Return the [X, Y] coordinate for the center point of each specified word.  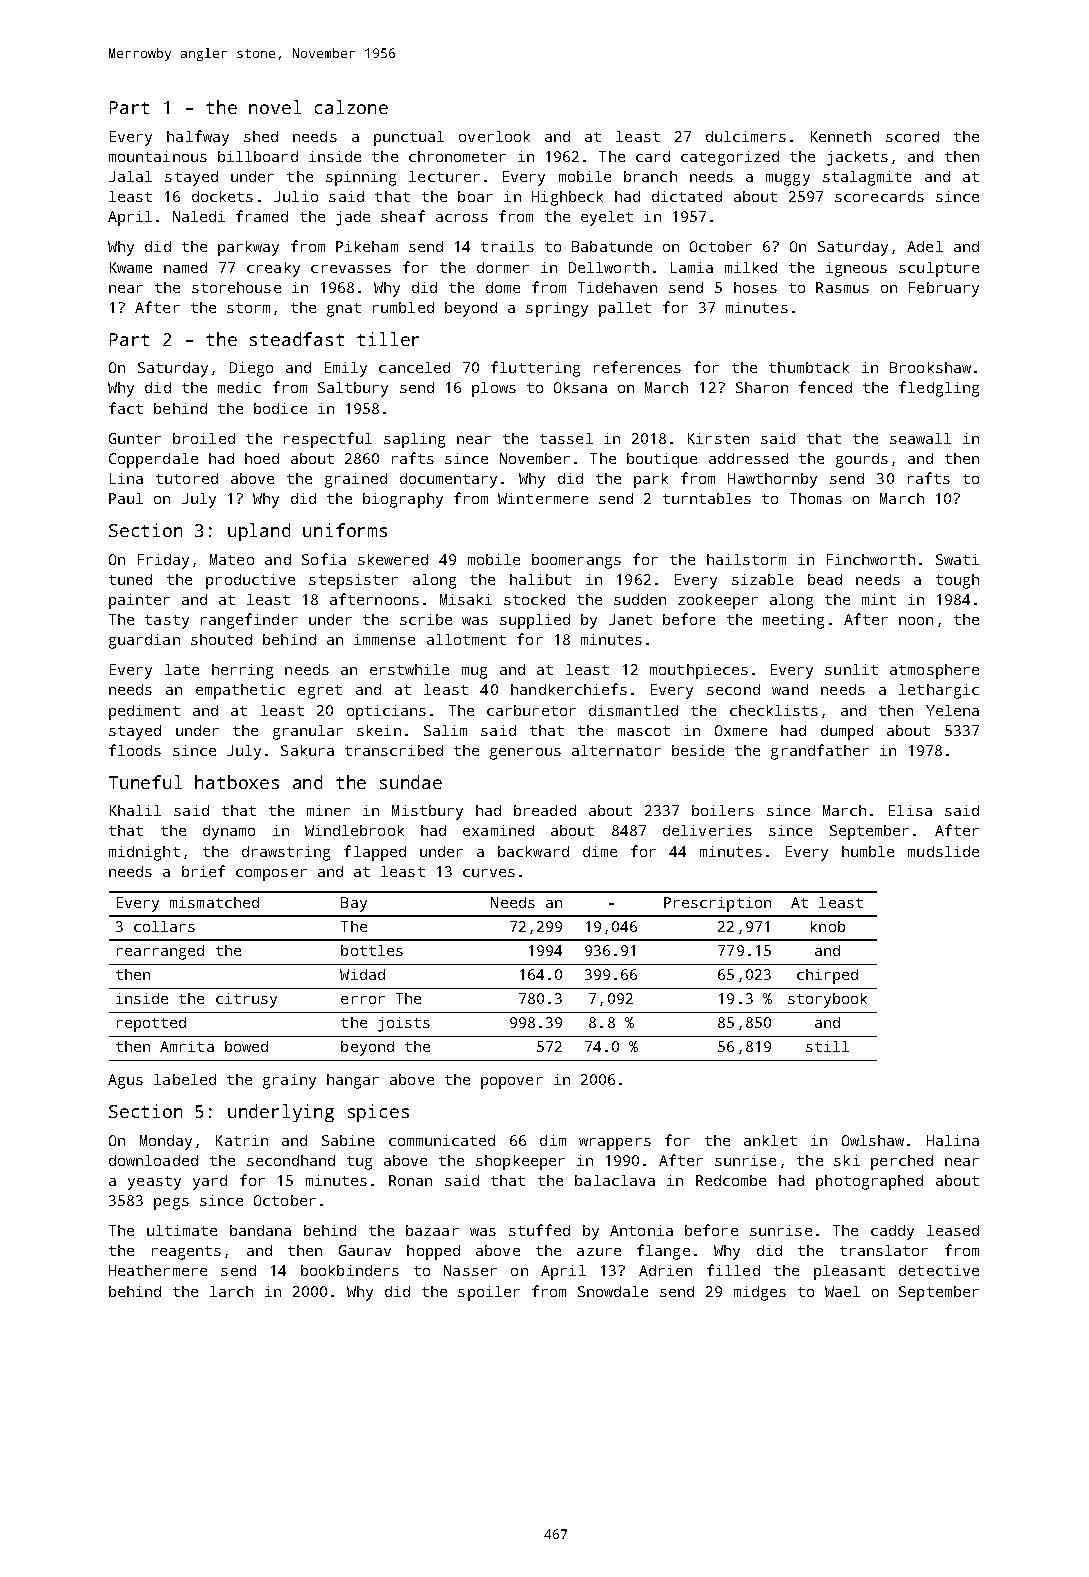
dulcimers [746, 136]
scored [912, 136]
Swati [957, 559]
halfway [198, 138]
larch [231, 1291]
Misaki [466, 599]
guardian [144, 641]
